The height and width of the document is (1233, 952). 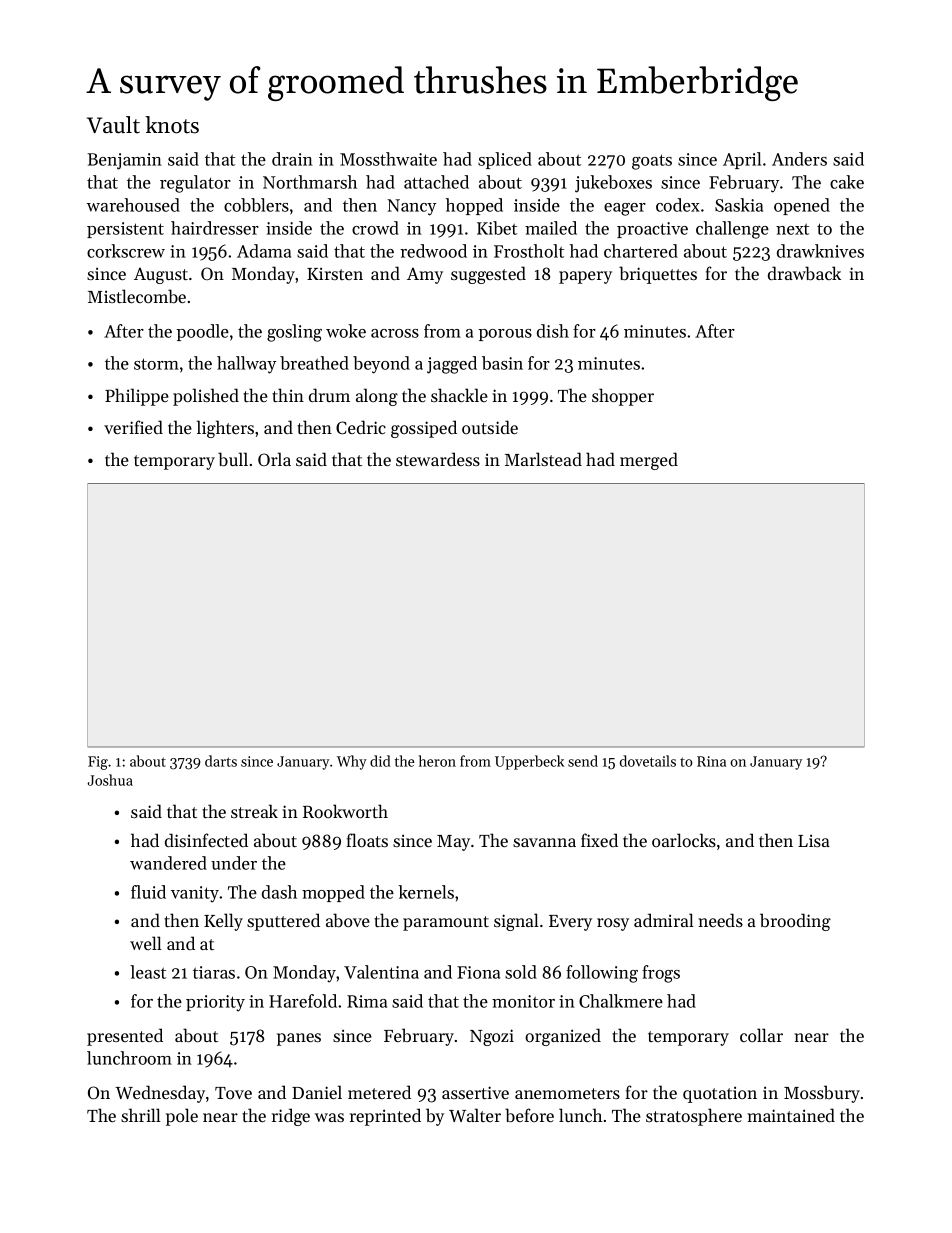 What do you see at coordinates (125, 1037) in the document?
I see `presented` at bounding box center [125, 1037].
